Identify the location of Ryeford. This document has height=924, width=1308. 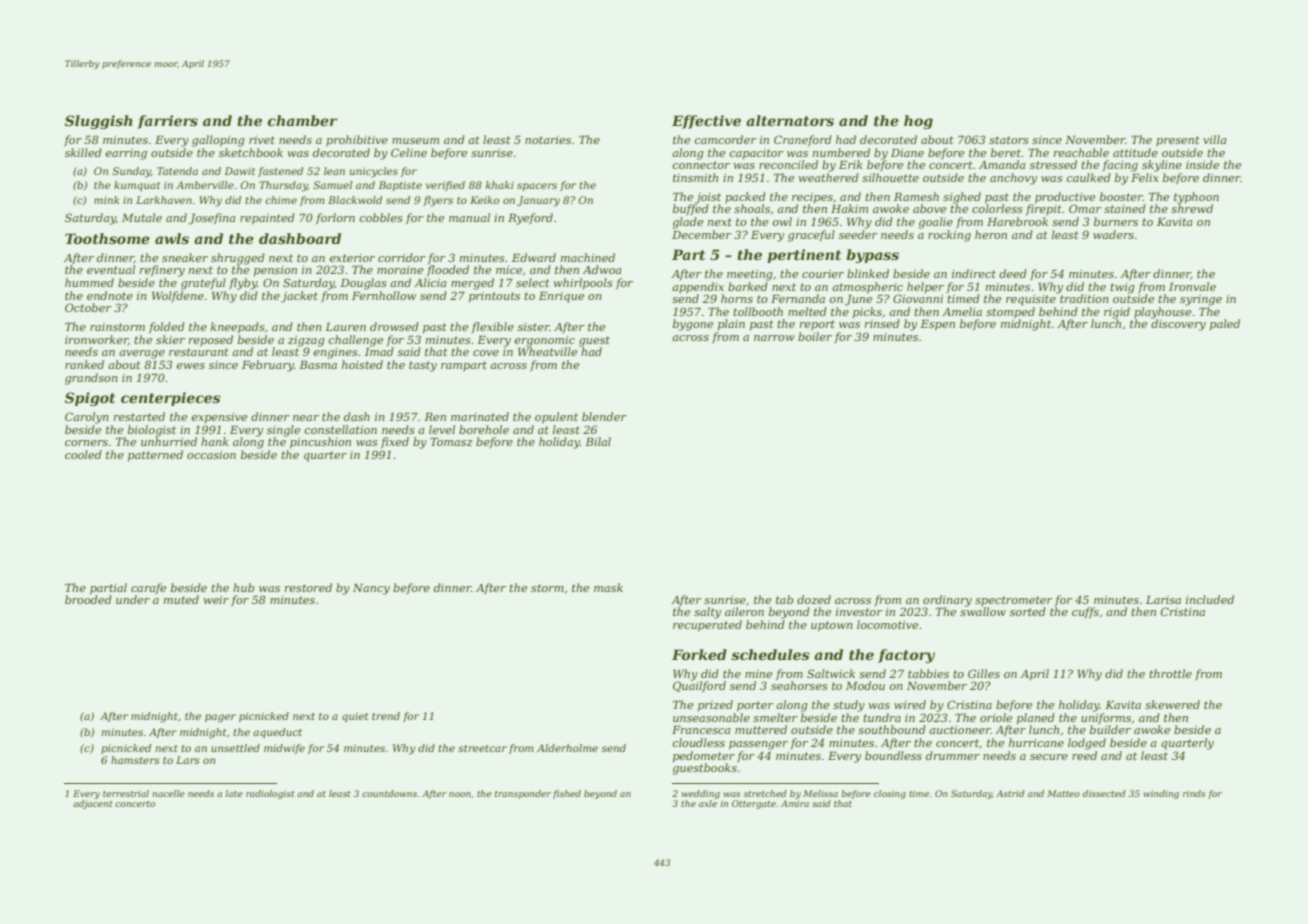
(530, 219).
